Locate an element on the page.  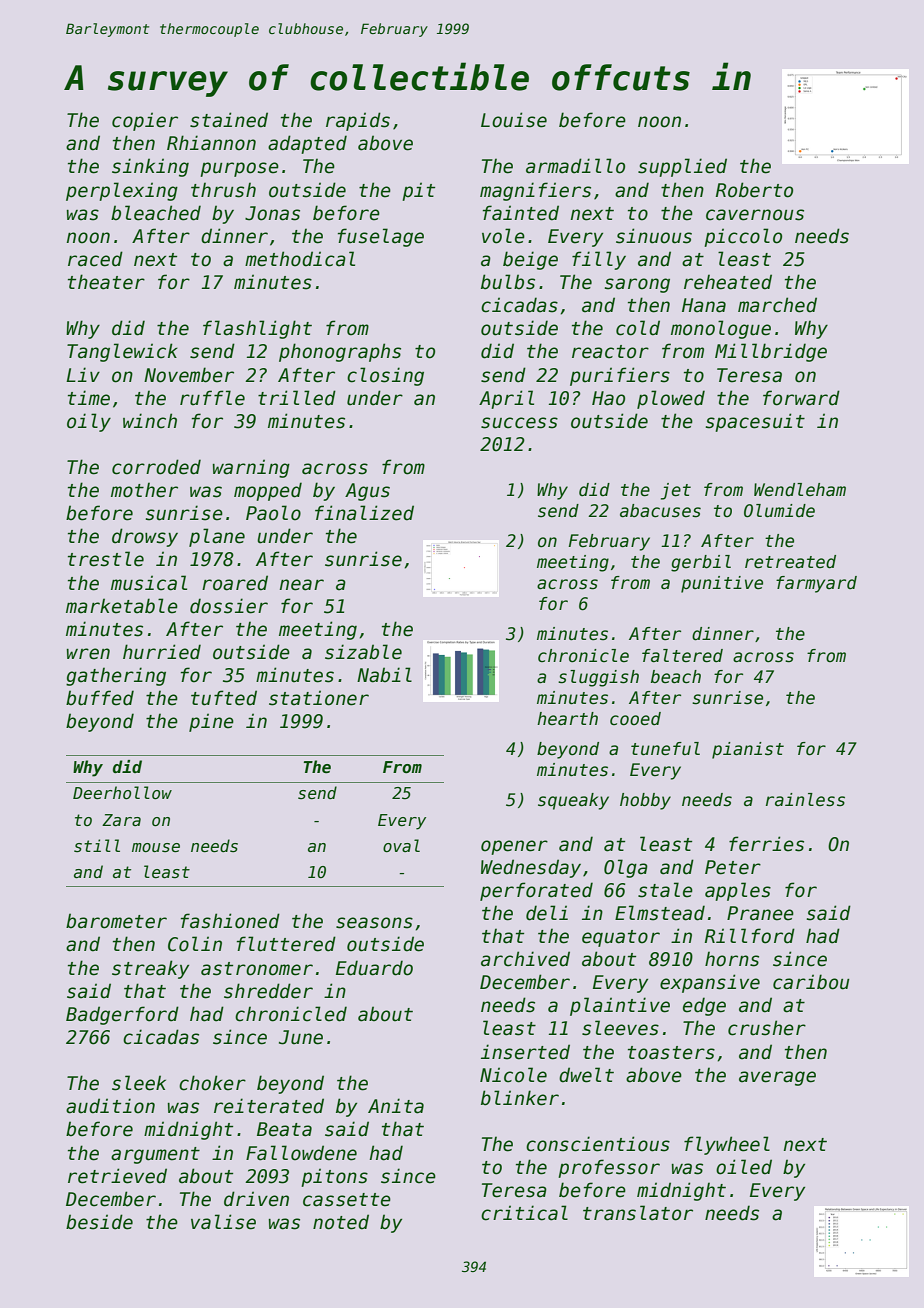
valise is located at coordinates (223, 1222).
